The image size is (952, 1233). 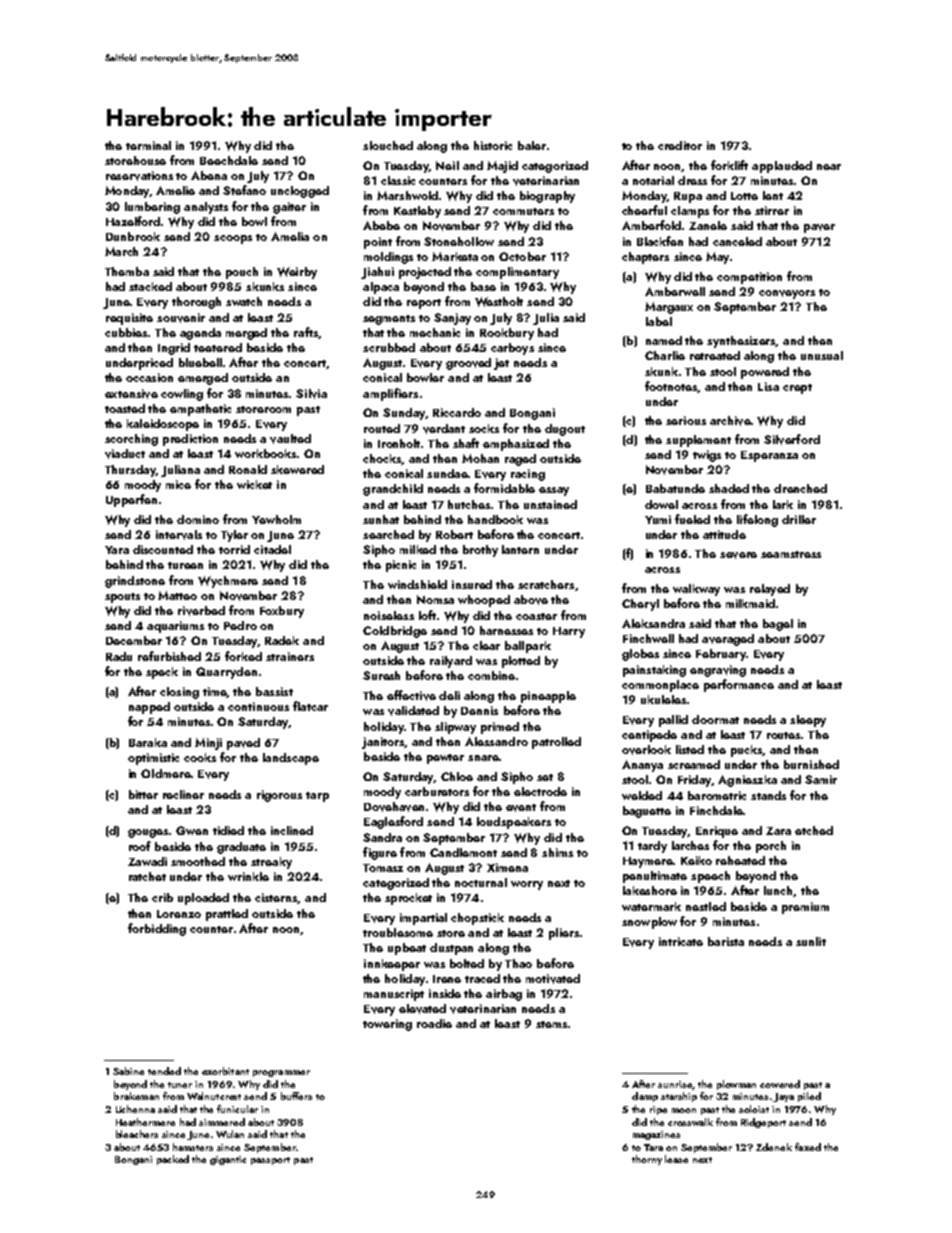 I want to click on bitter, so click(x=143, y=794).
